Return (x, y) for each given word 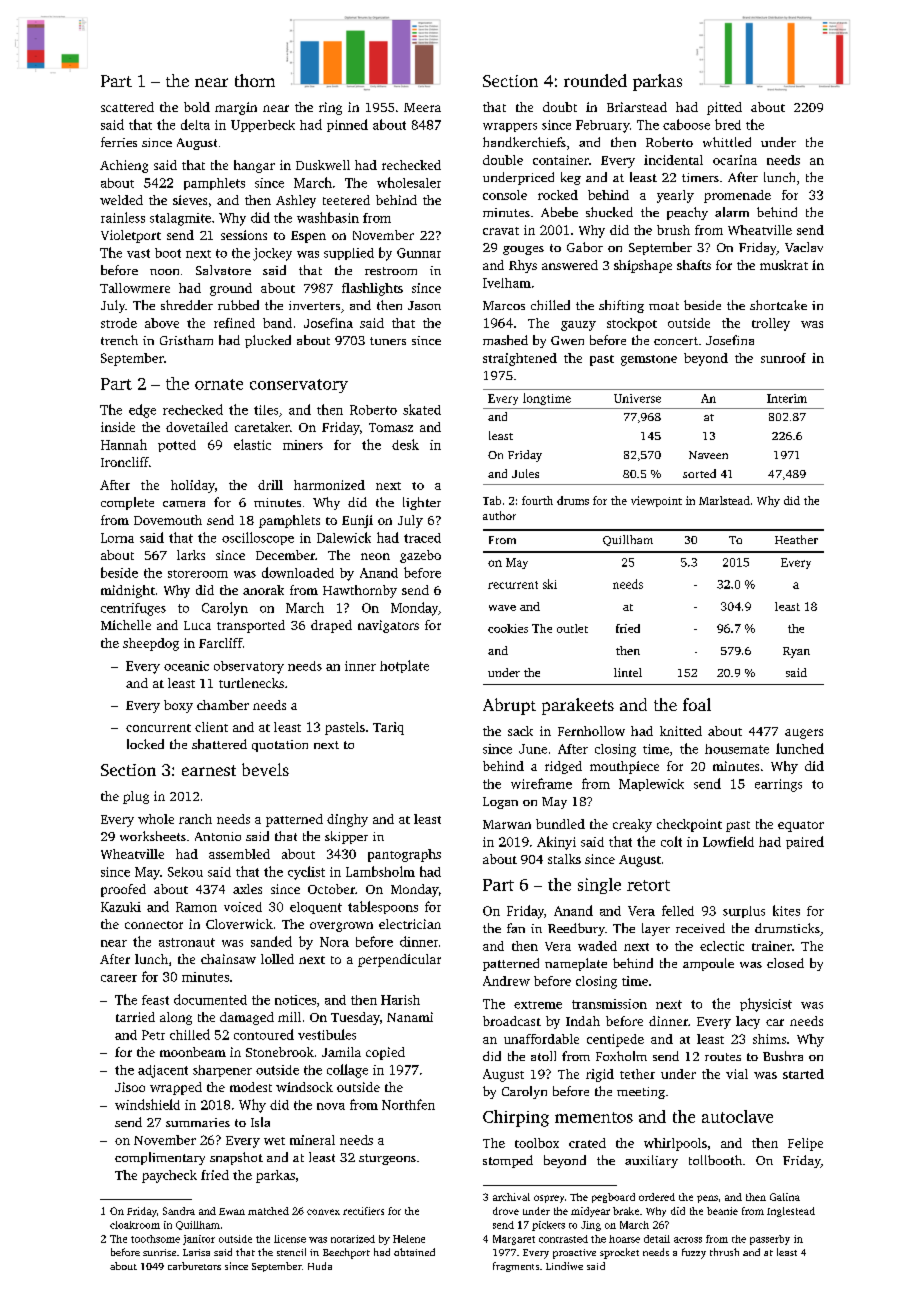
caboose (686, 124)
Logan (500, 803)
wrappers (510, 127)
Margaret (514, 1240)
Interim (787, 398)
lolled (277, 959)
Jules (525, 473)
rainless (123, 217)
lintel (628, 672)
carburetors (194, 1266)
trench (119, 340)
